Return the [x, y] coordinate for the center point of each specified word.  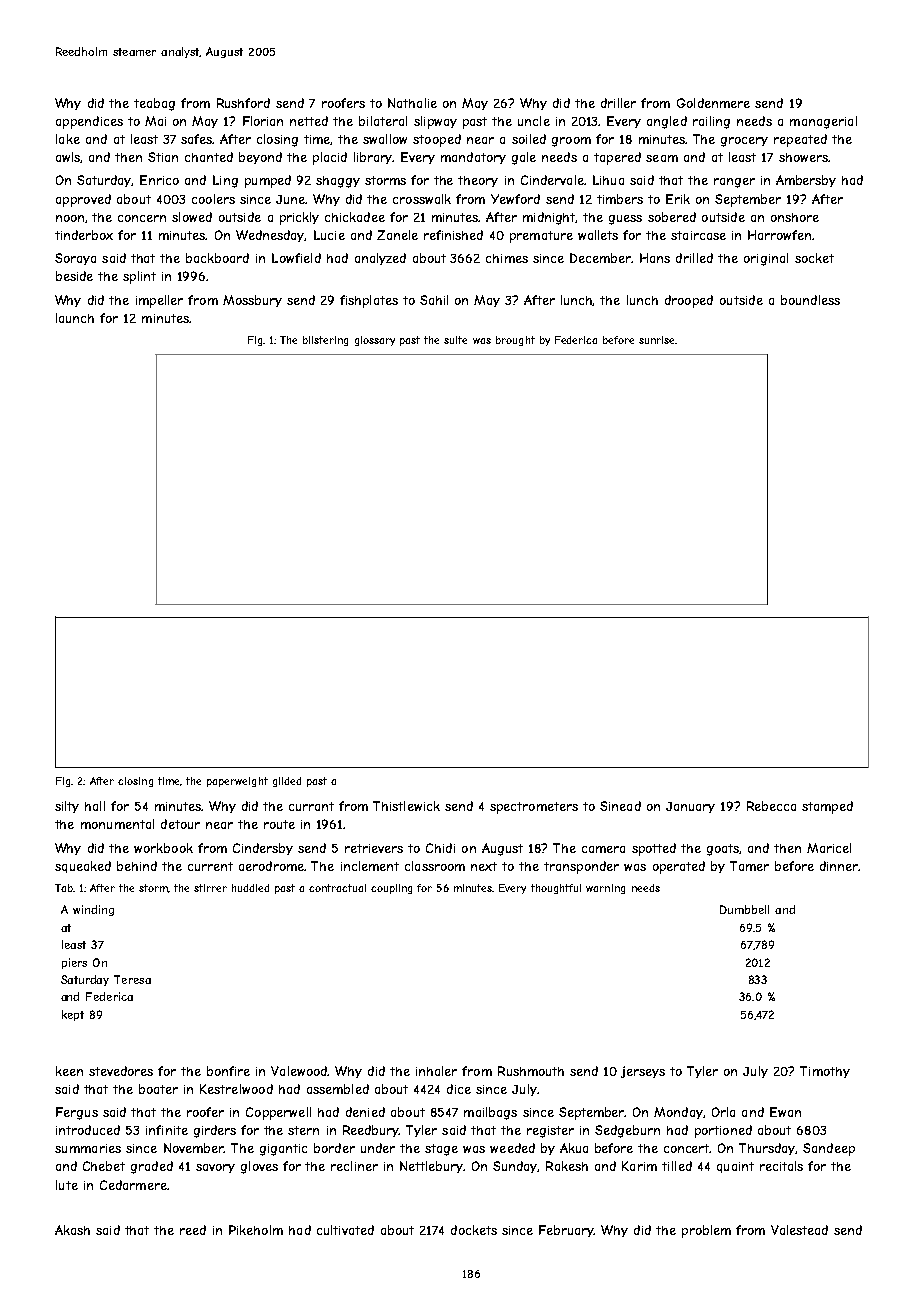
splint [139, 277]
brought [515, 341]
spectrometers [534, 808]
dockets [474, 1230]
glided [287, 782]
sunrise [656, 340]
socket [814, 258]
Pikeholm [256, 1230]
